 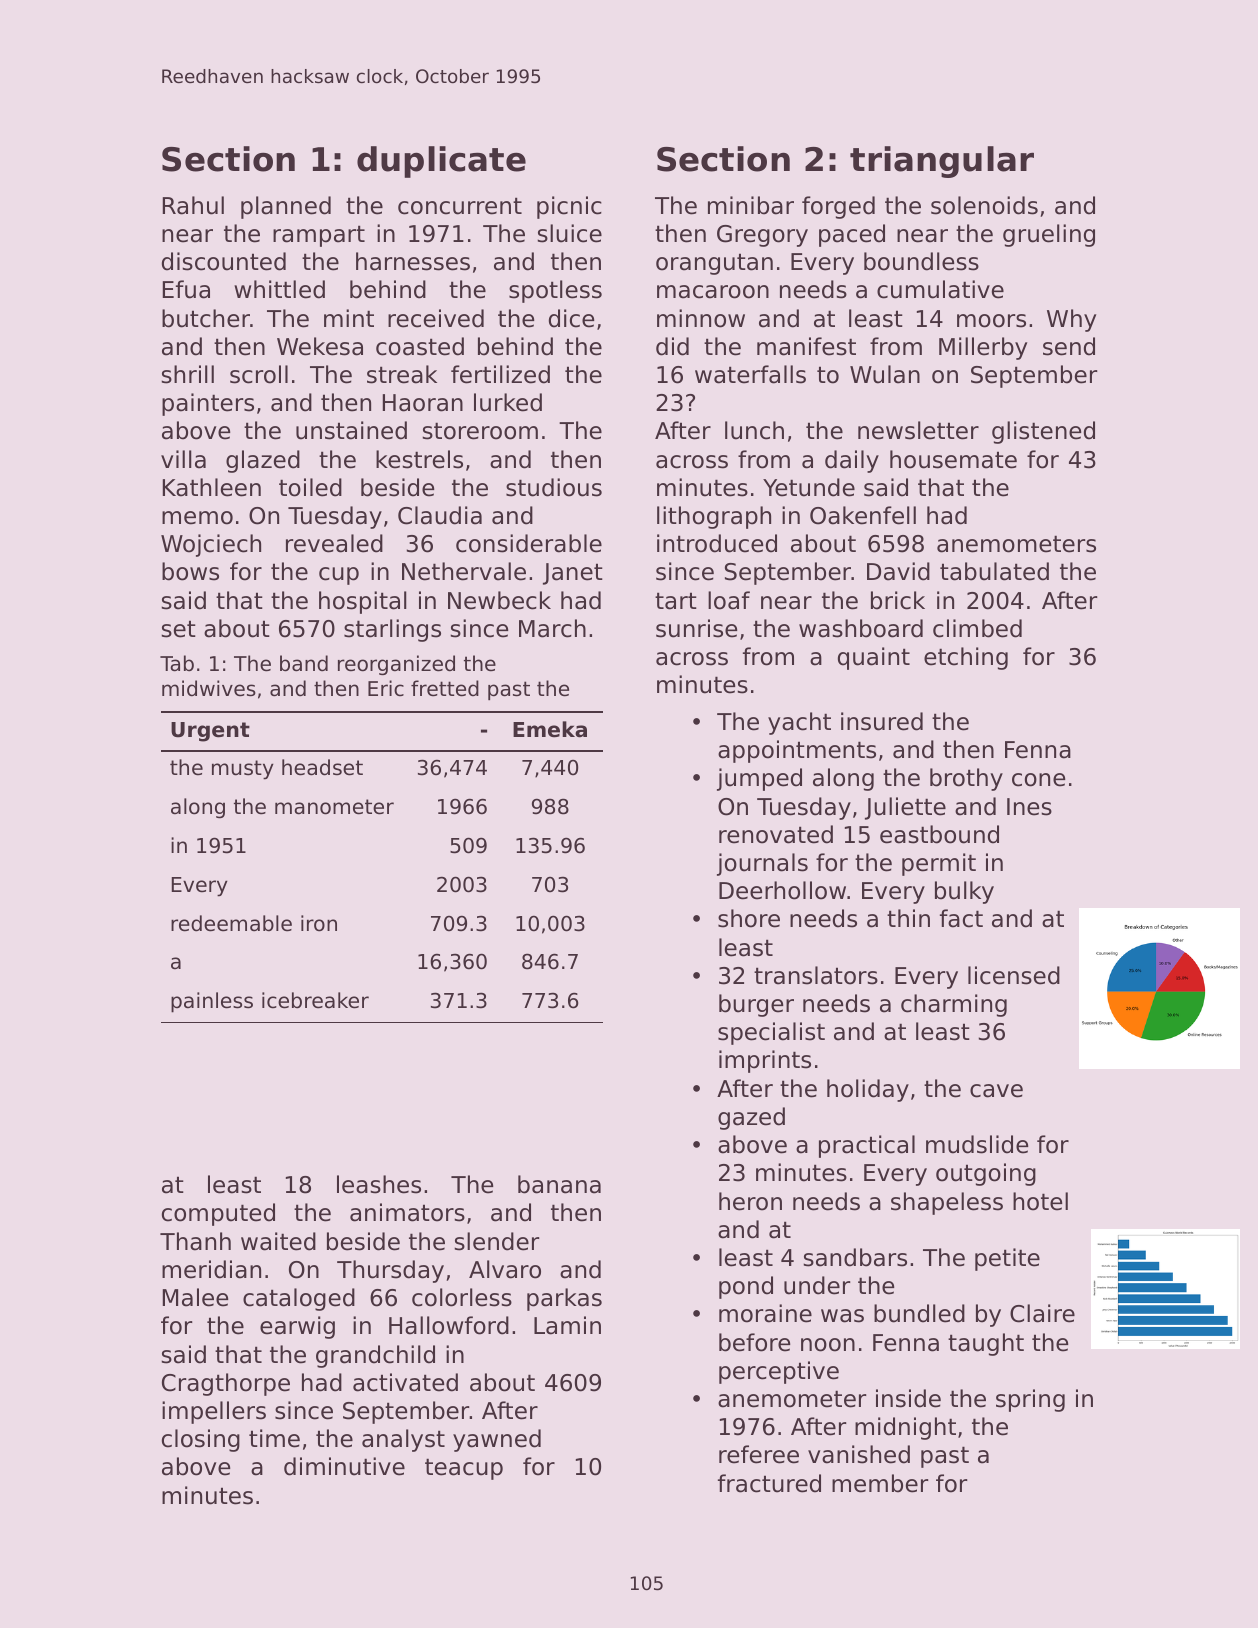 What do you see at coordinates (344, 1466) in the image?
I see `diminutive` at bounding box center [344, 1466].
